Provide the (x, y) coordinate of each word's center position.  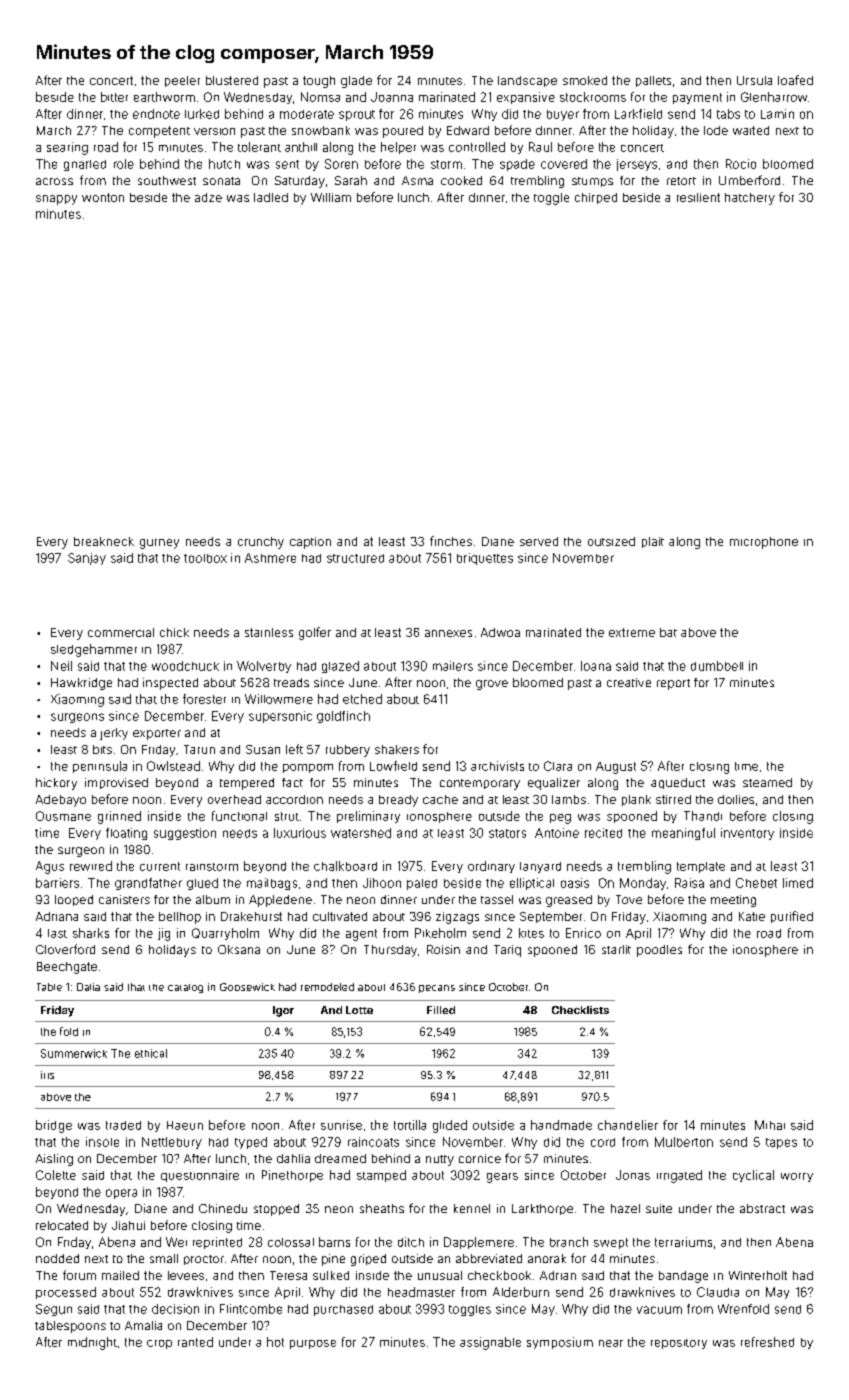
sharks (91, 933)
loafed (795, 80)
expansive (526, 98)
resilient (698, 197)
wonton (103, 197)
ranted (195, 1342)
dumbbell (717, 666)
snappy (56, 200)
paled (422, 884)
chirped (596, 198)
